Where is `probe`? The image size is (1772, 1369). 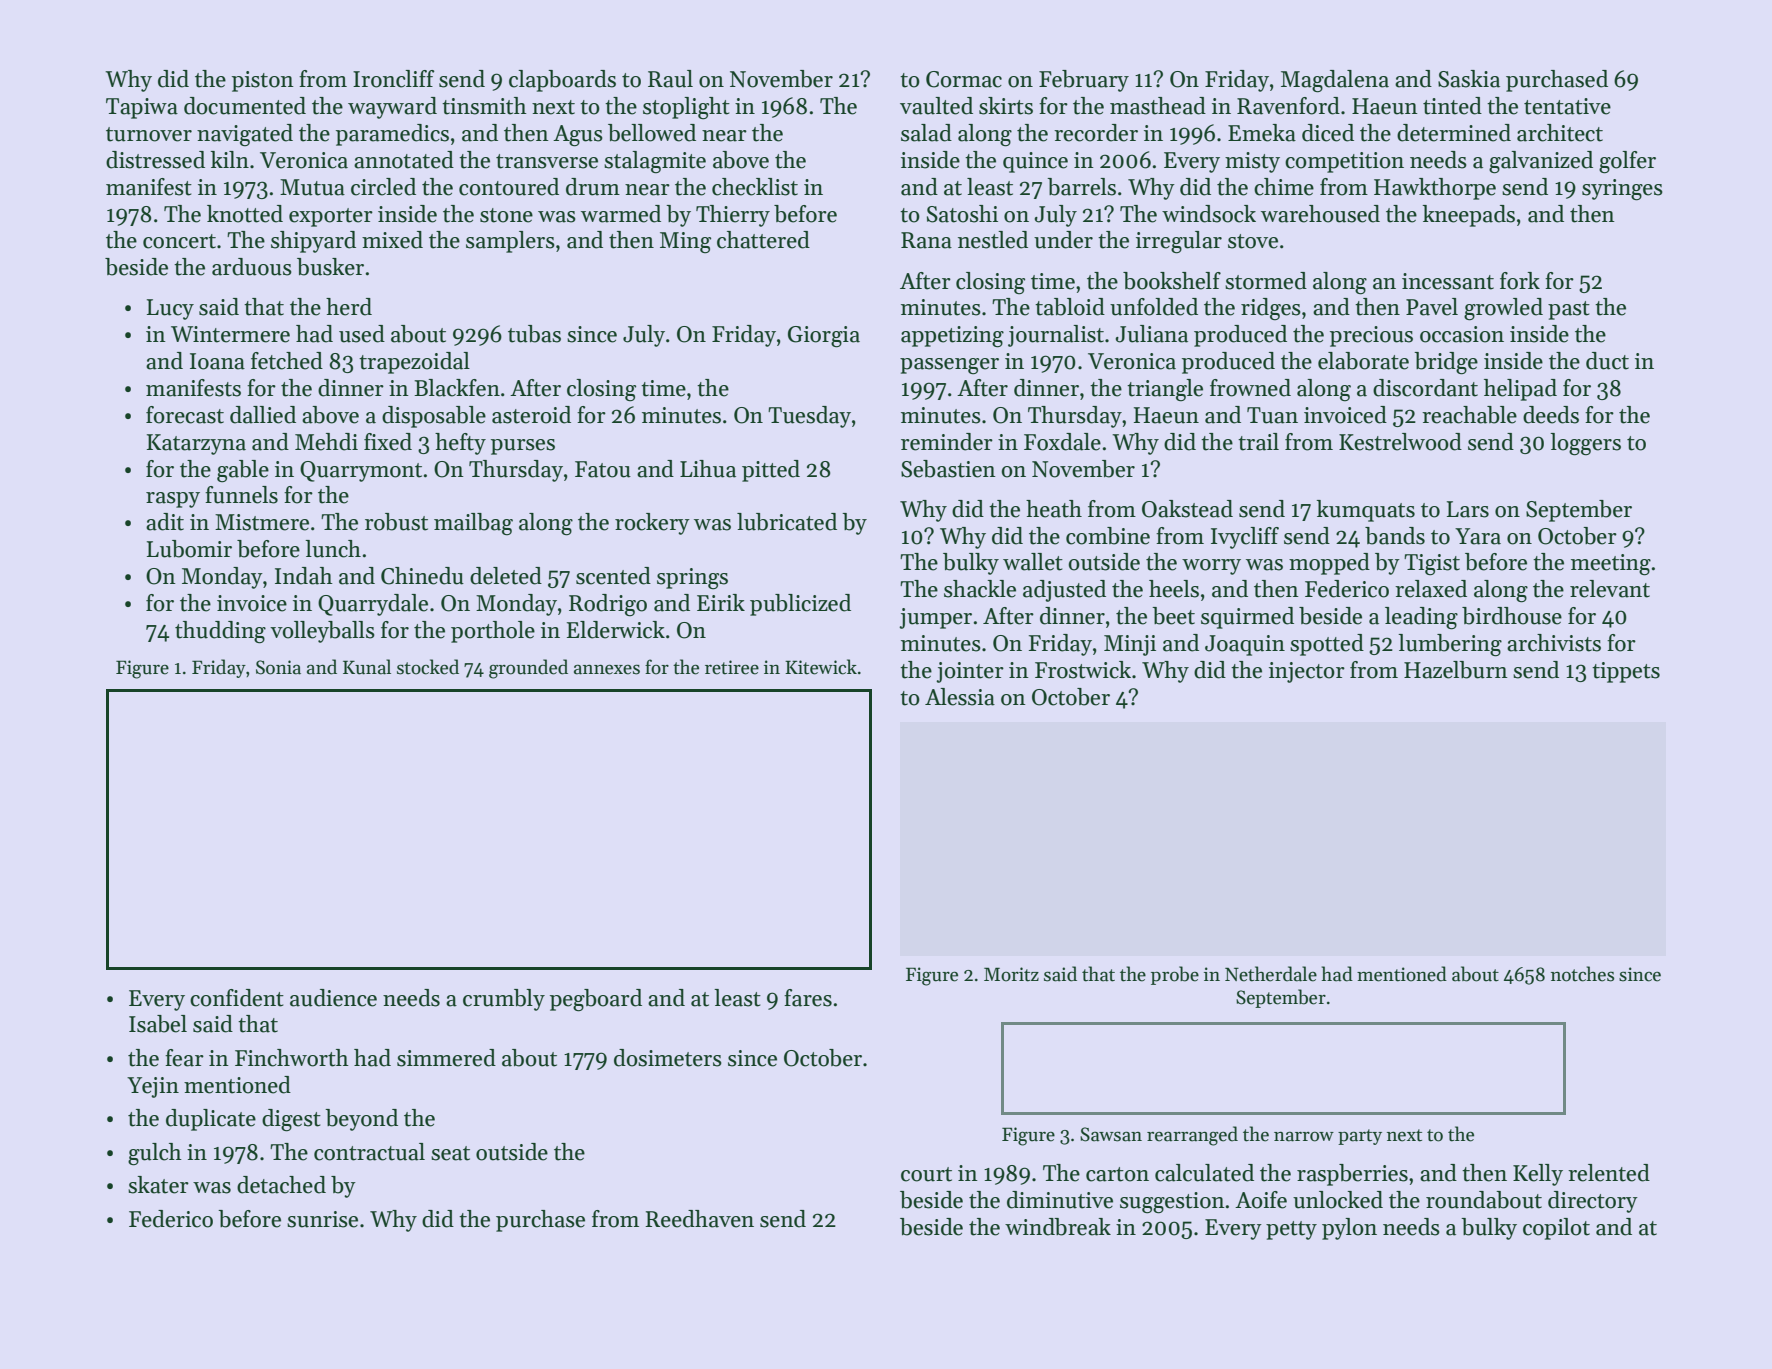
probe is located at coordinates (1175, 975).
